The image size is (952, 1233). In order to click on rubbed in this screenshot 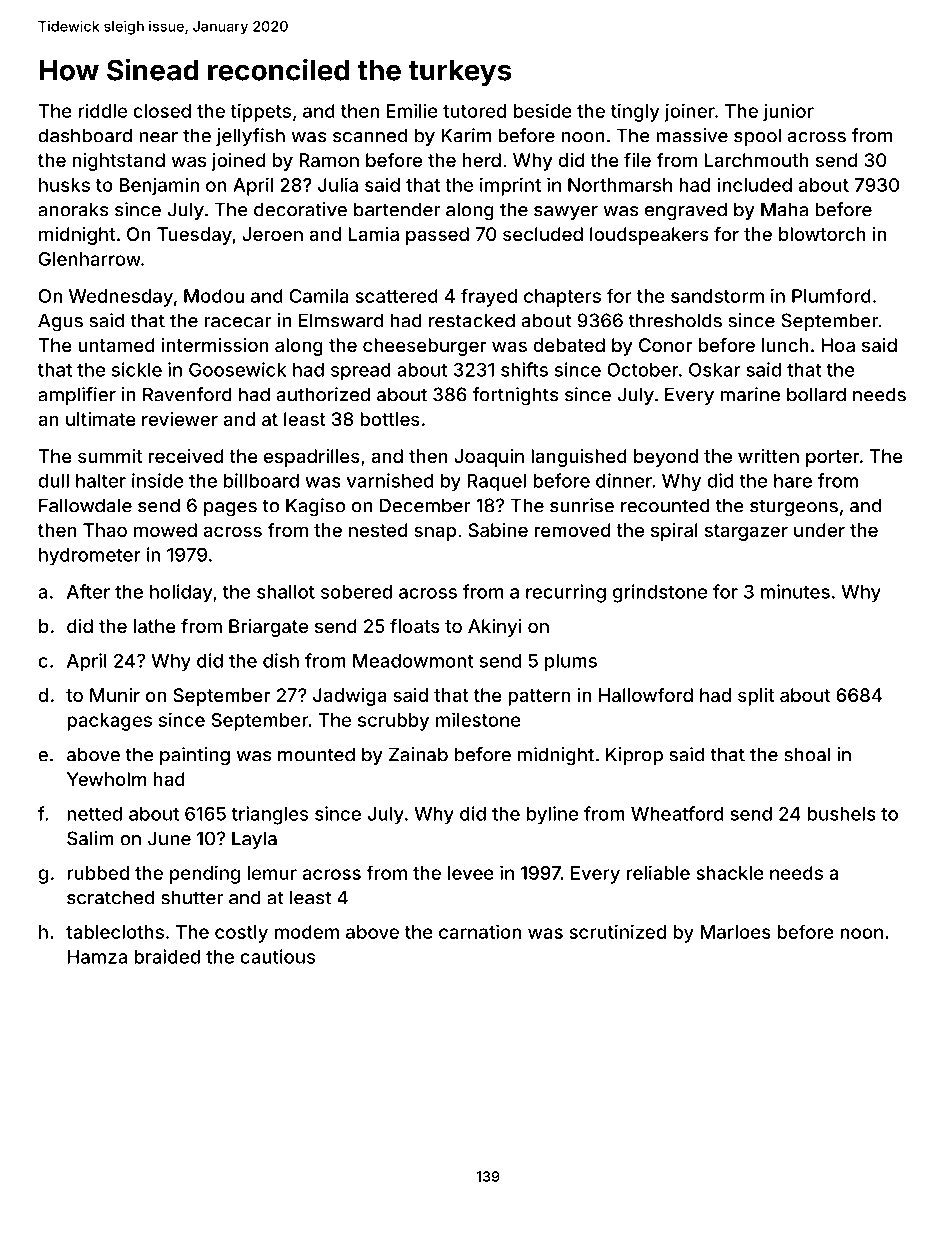, I will do `click(98, 873)`.
